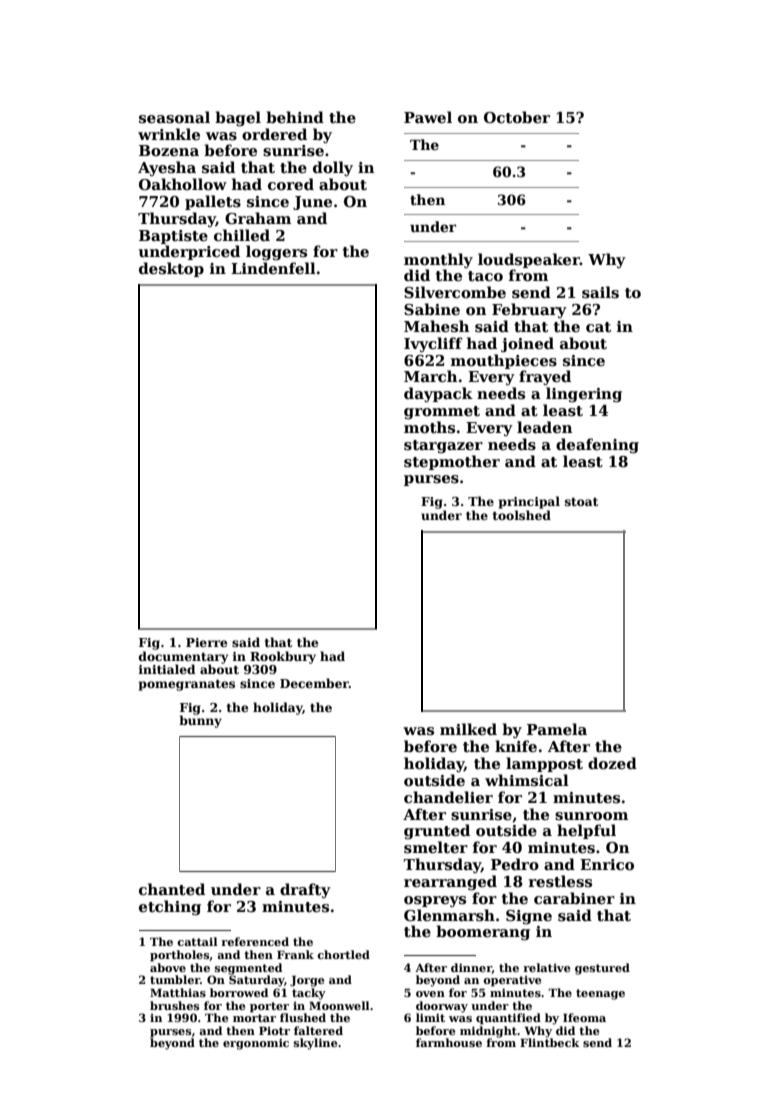  Describe the element at coordinates (430, 376) in the page. I see `March` at that location.
